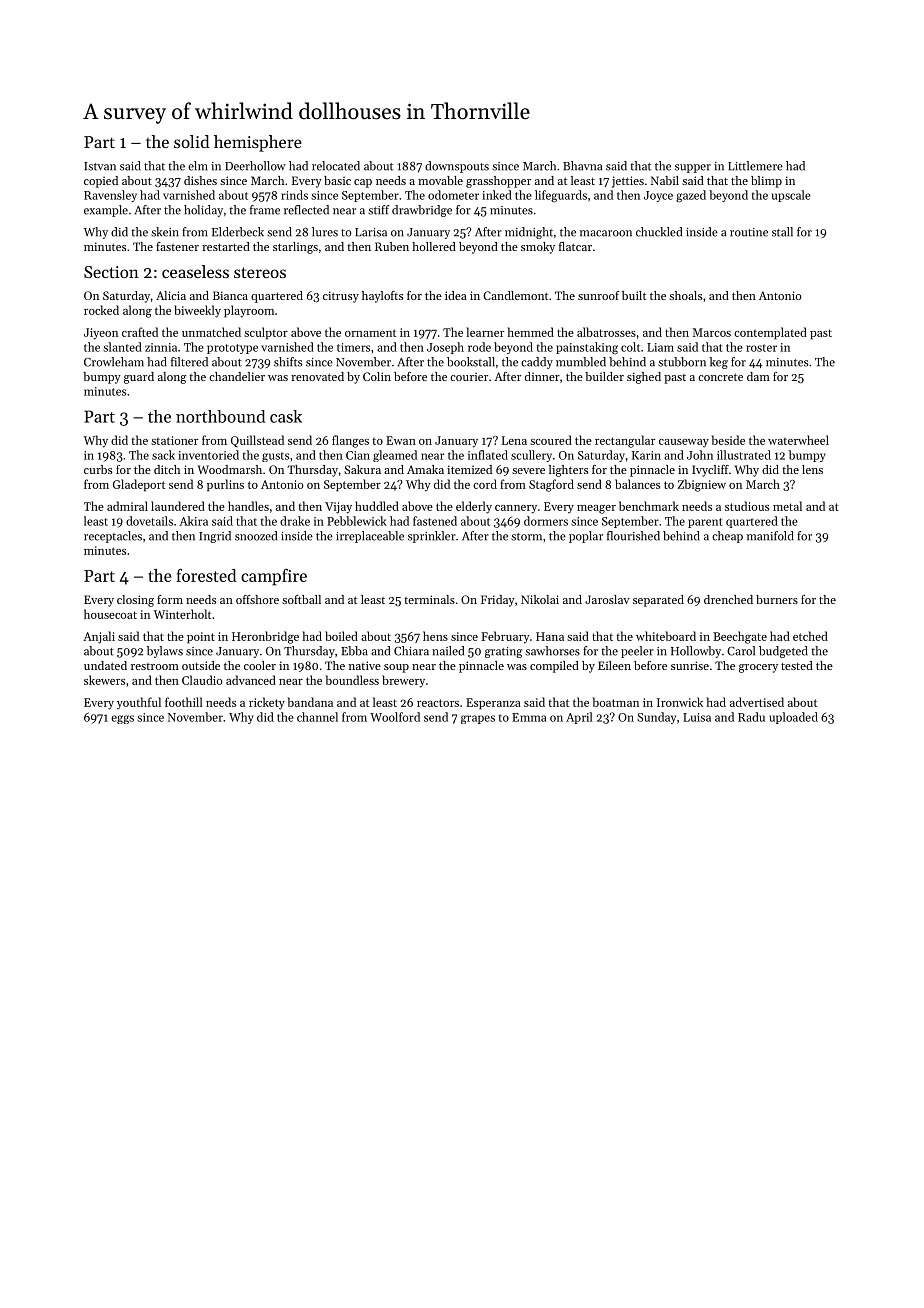  I want to click on dishes, so click(200, 180).
